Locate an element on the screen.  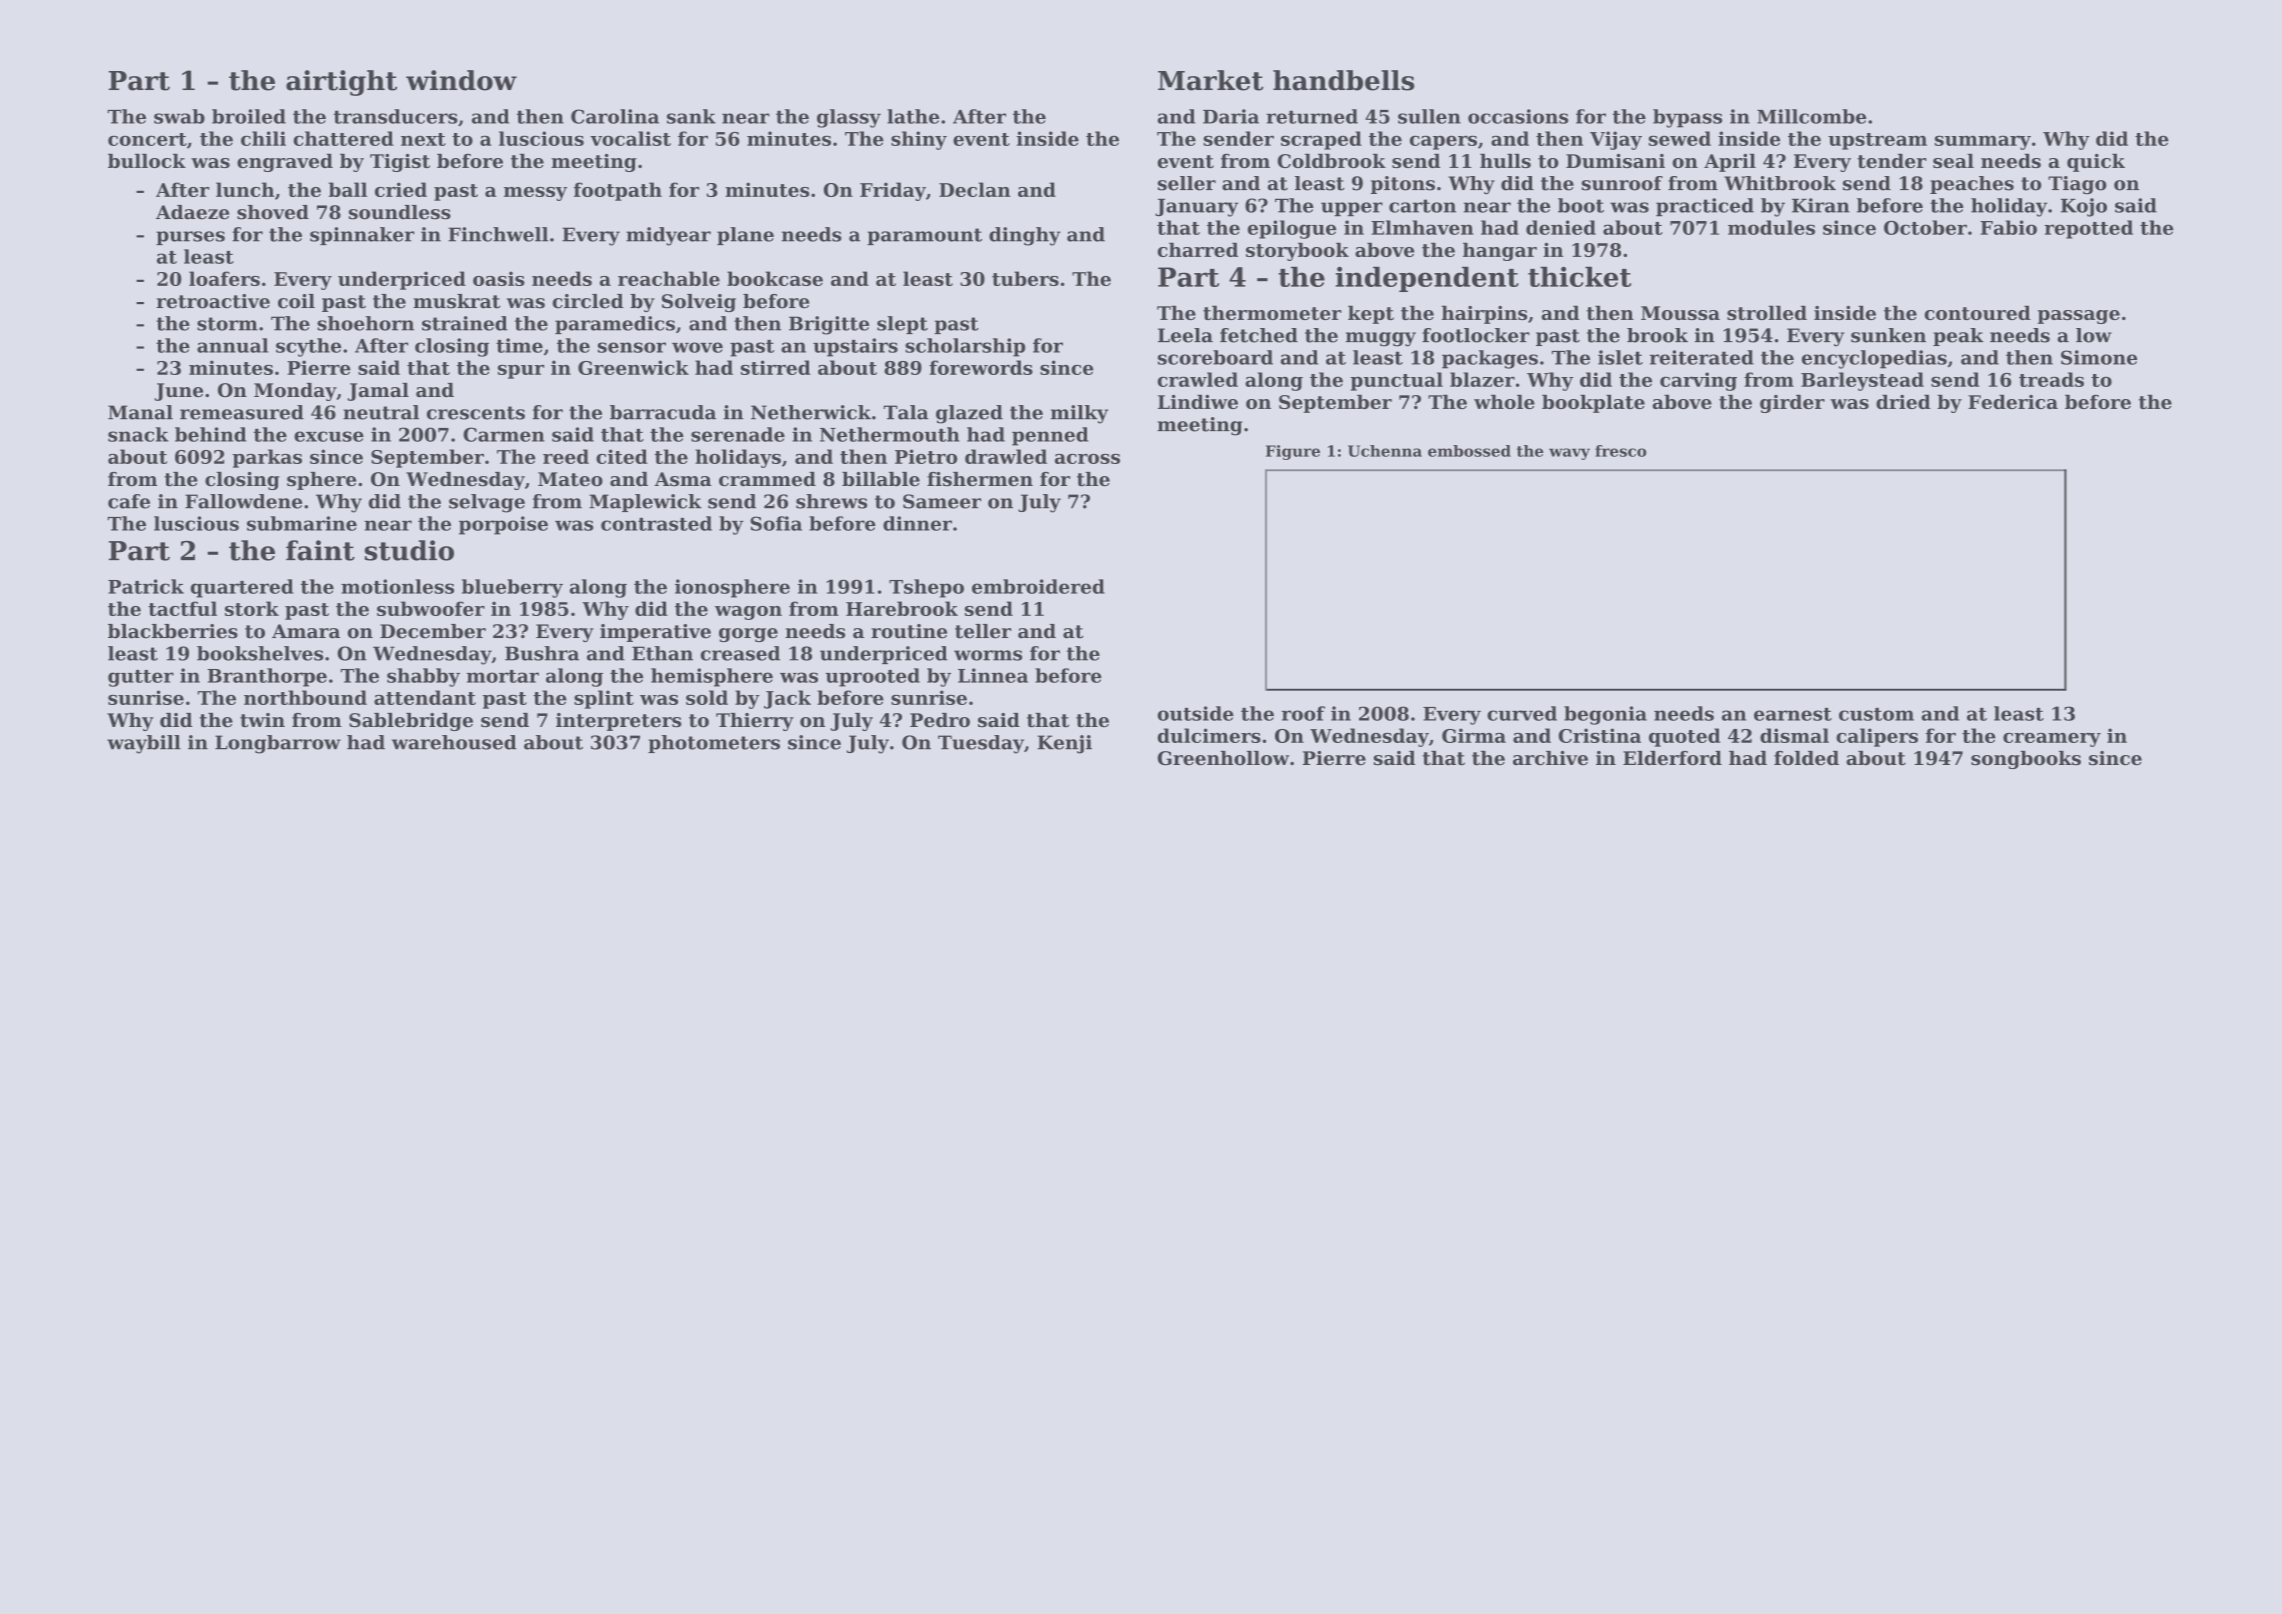
Market is located at coordinates (1210, 80).
